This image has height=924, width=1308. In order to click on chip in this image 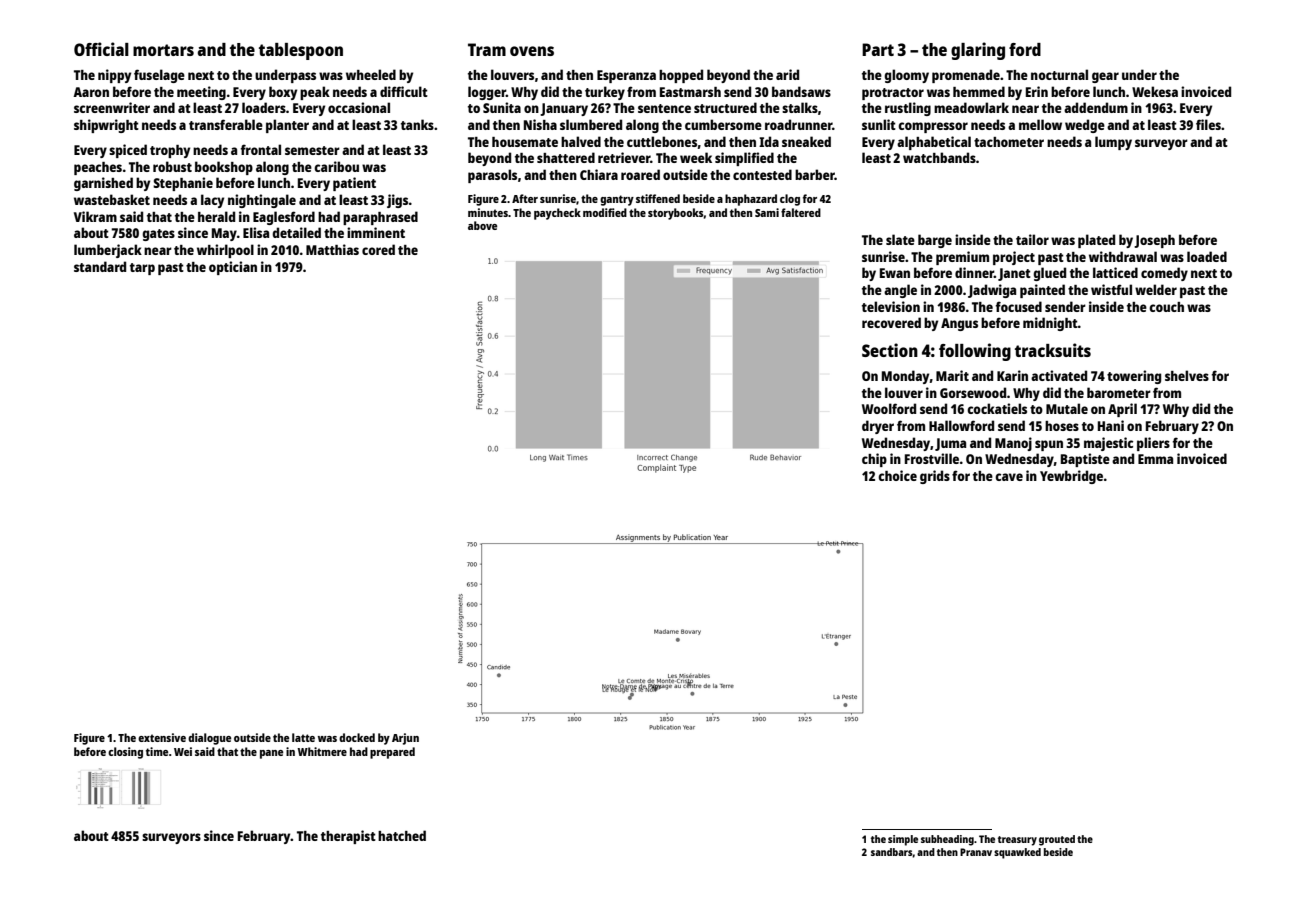, I will do `click(874, 460)`.
